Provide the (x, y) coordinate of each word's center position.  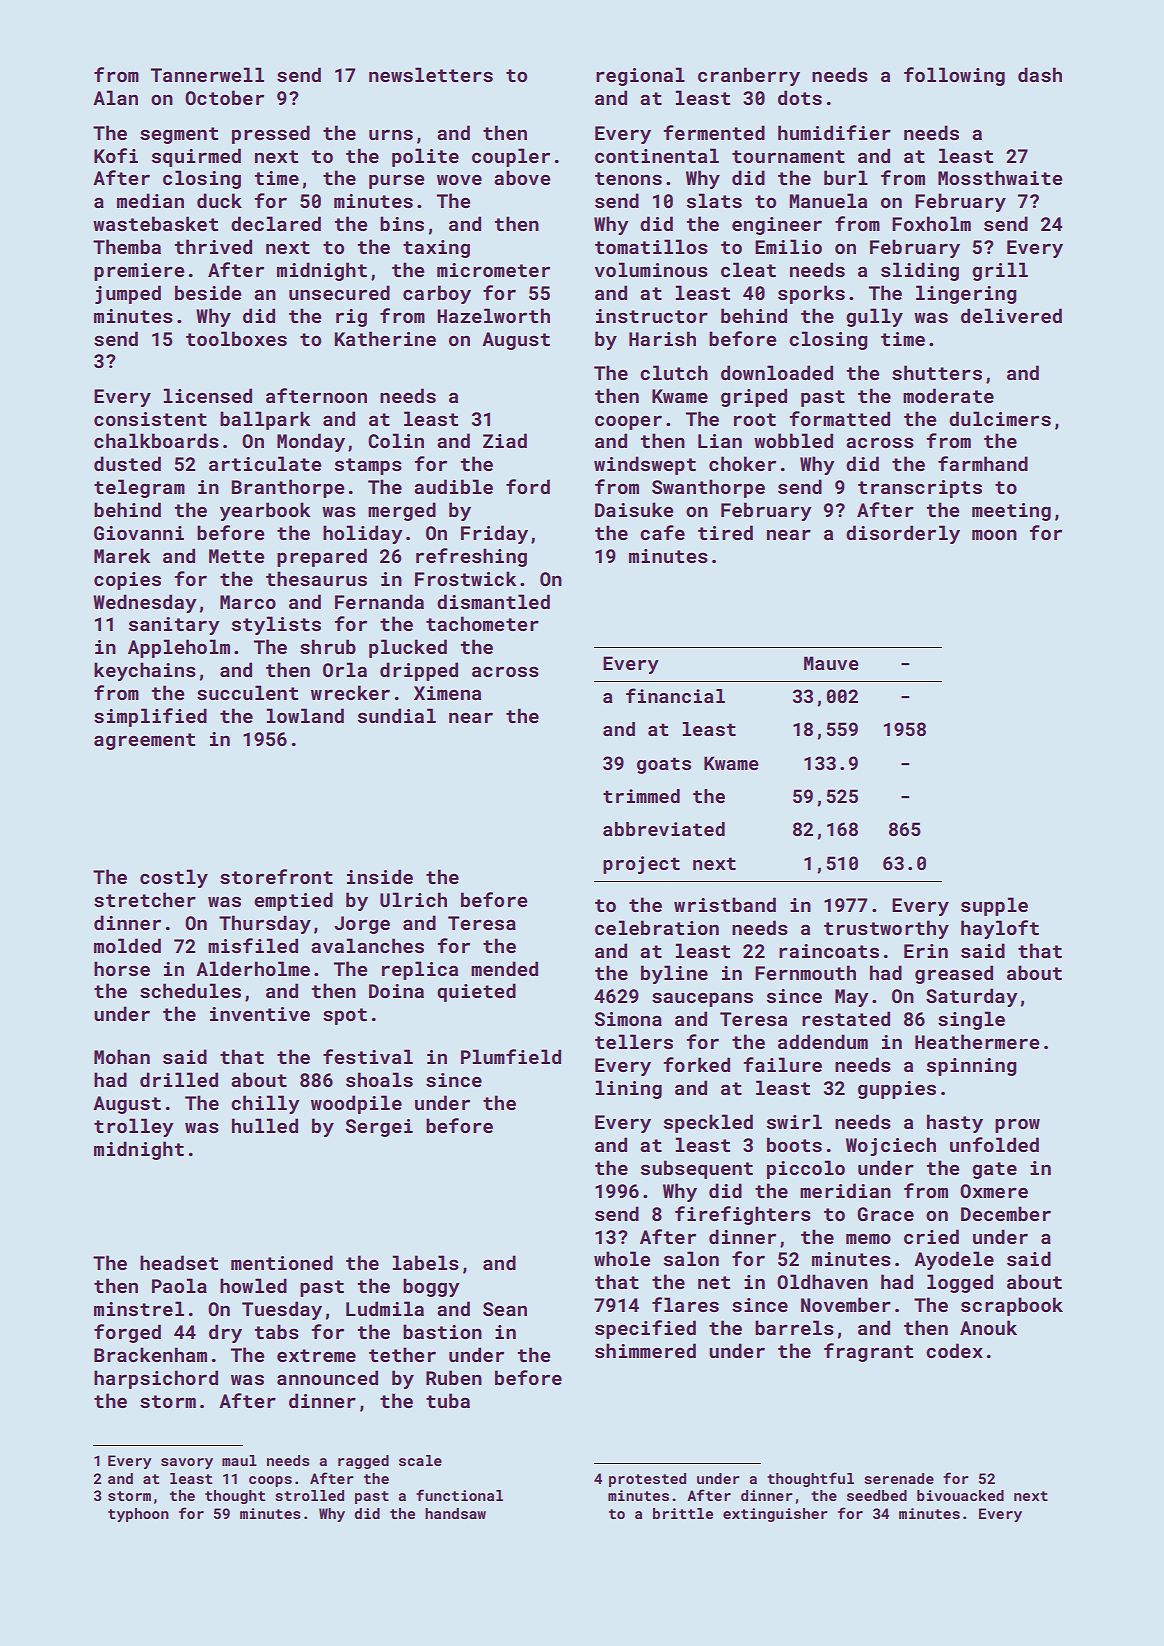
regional (640, 76)
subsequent (697, 1169)
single (971, 1020)
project (641, 865)
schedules (190, 990)
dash (1040, 74)
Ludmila (385, 1308)
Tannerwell (207, 74)
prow (1017, 1126)
